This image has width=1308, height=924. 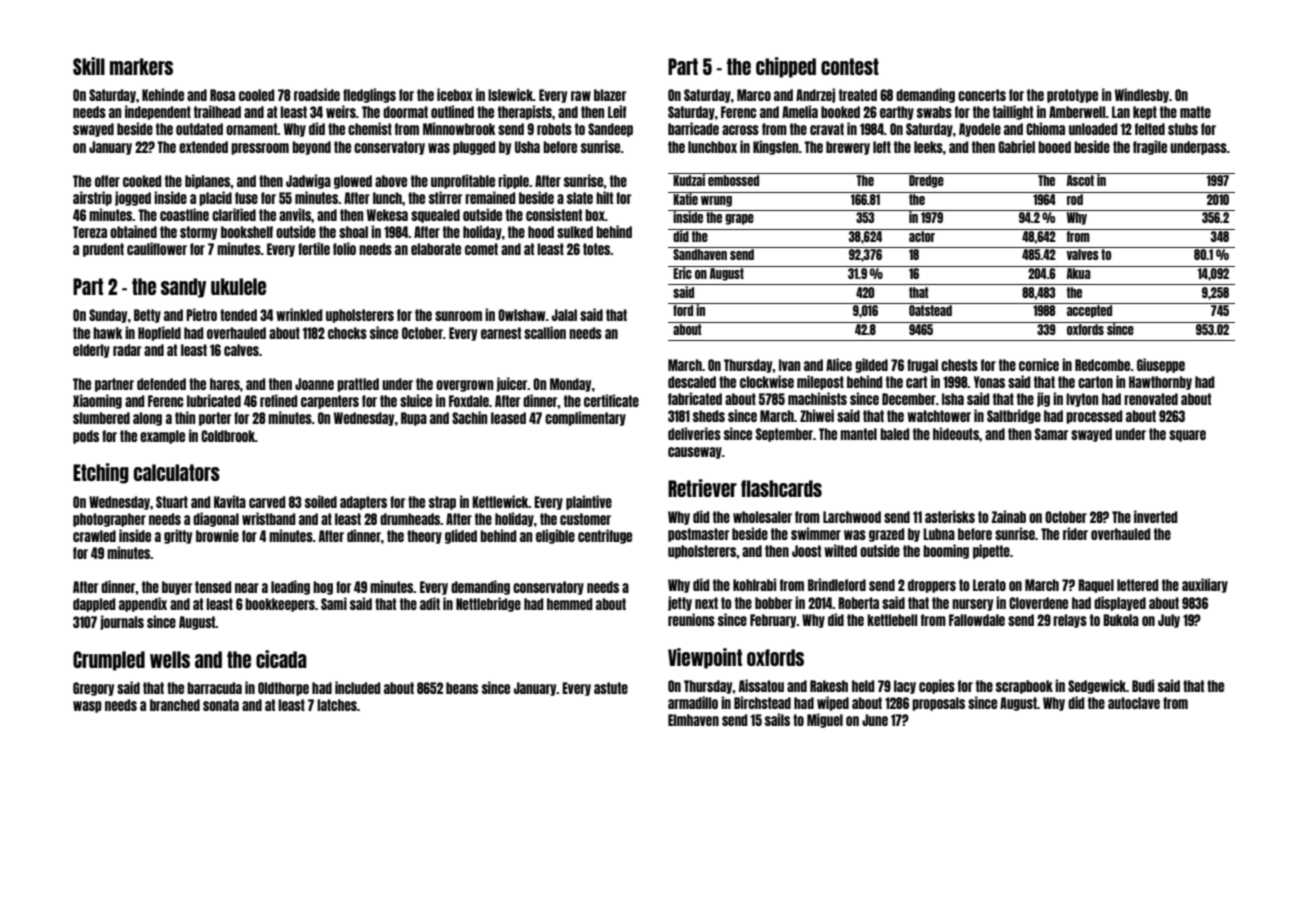 I want to click on Samar, so click(x=1051, y=434).
